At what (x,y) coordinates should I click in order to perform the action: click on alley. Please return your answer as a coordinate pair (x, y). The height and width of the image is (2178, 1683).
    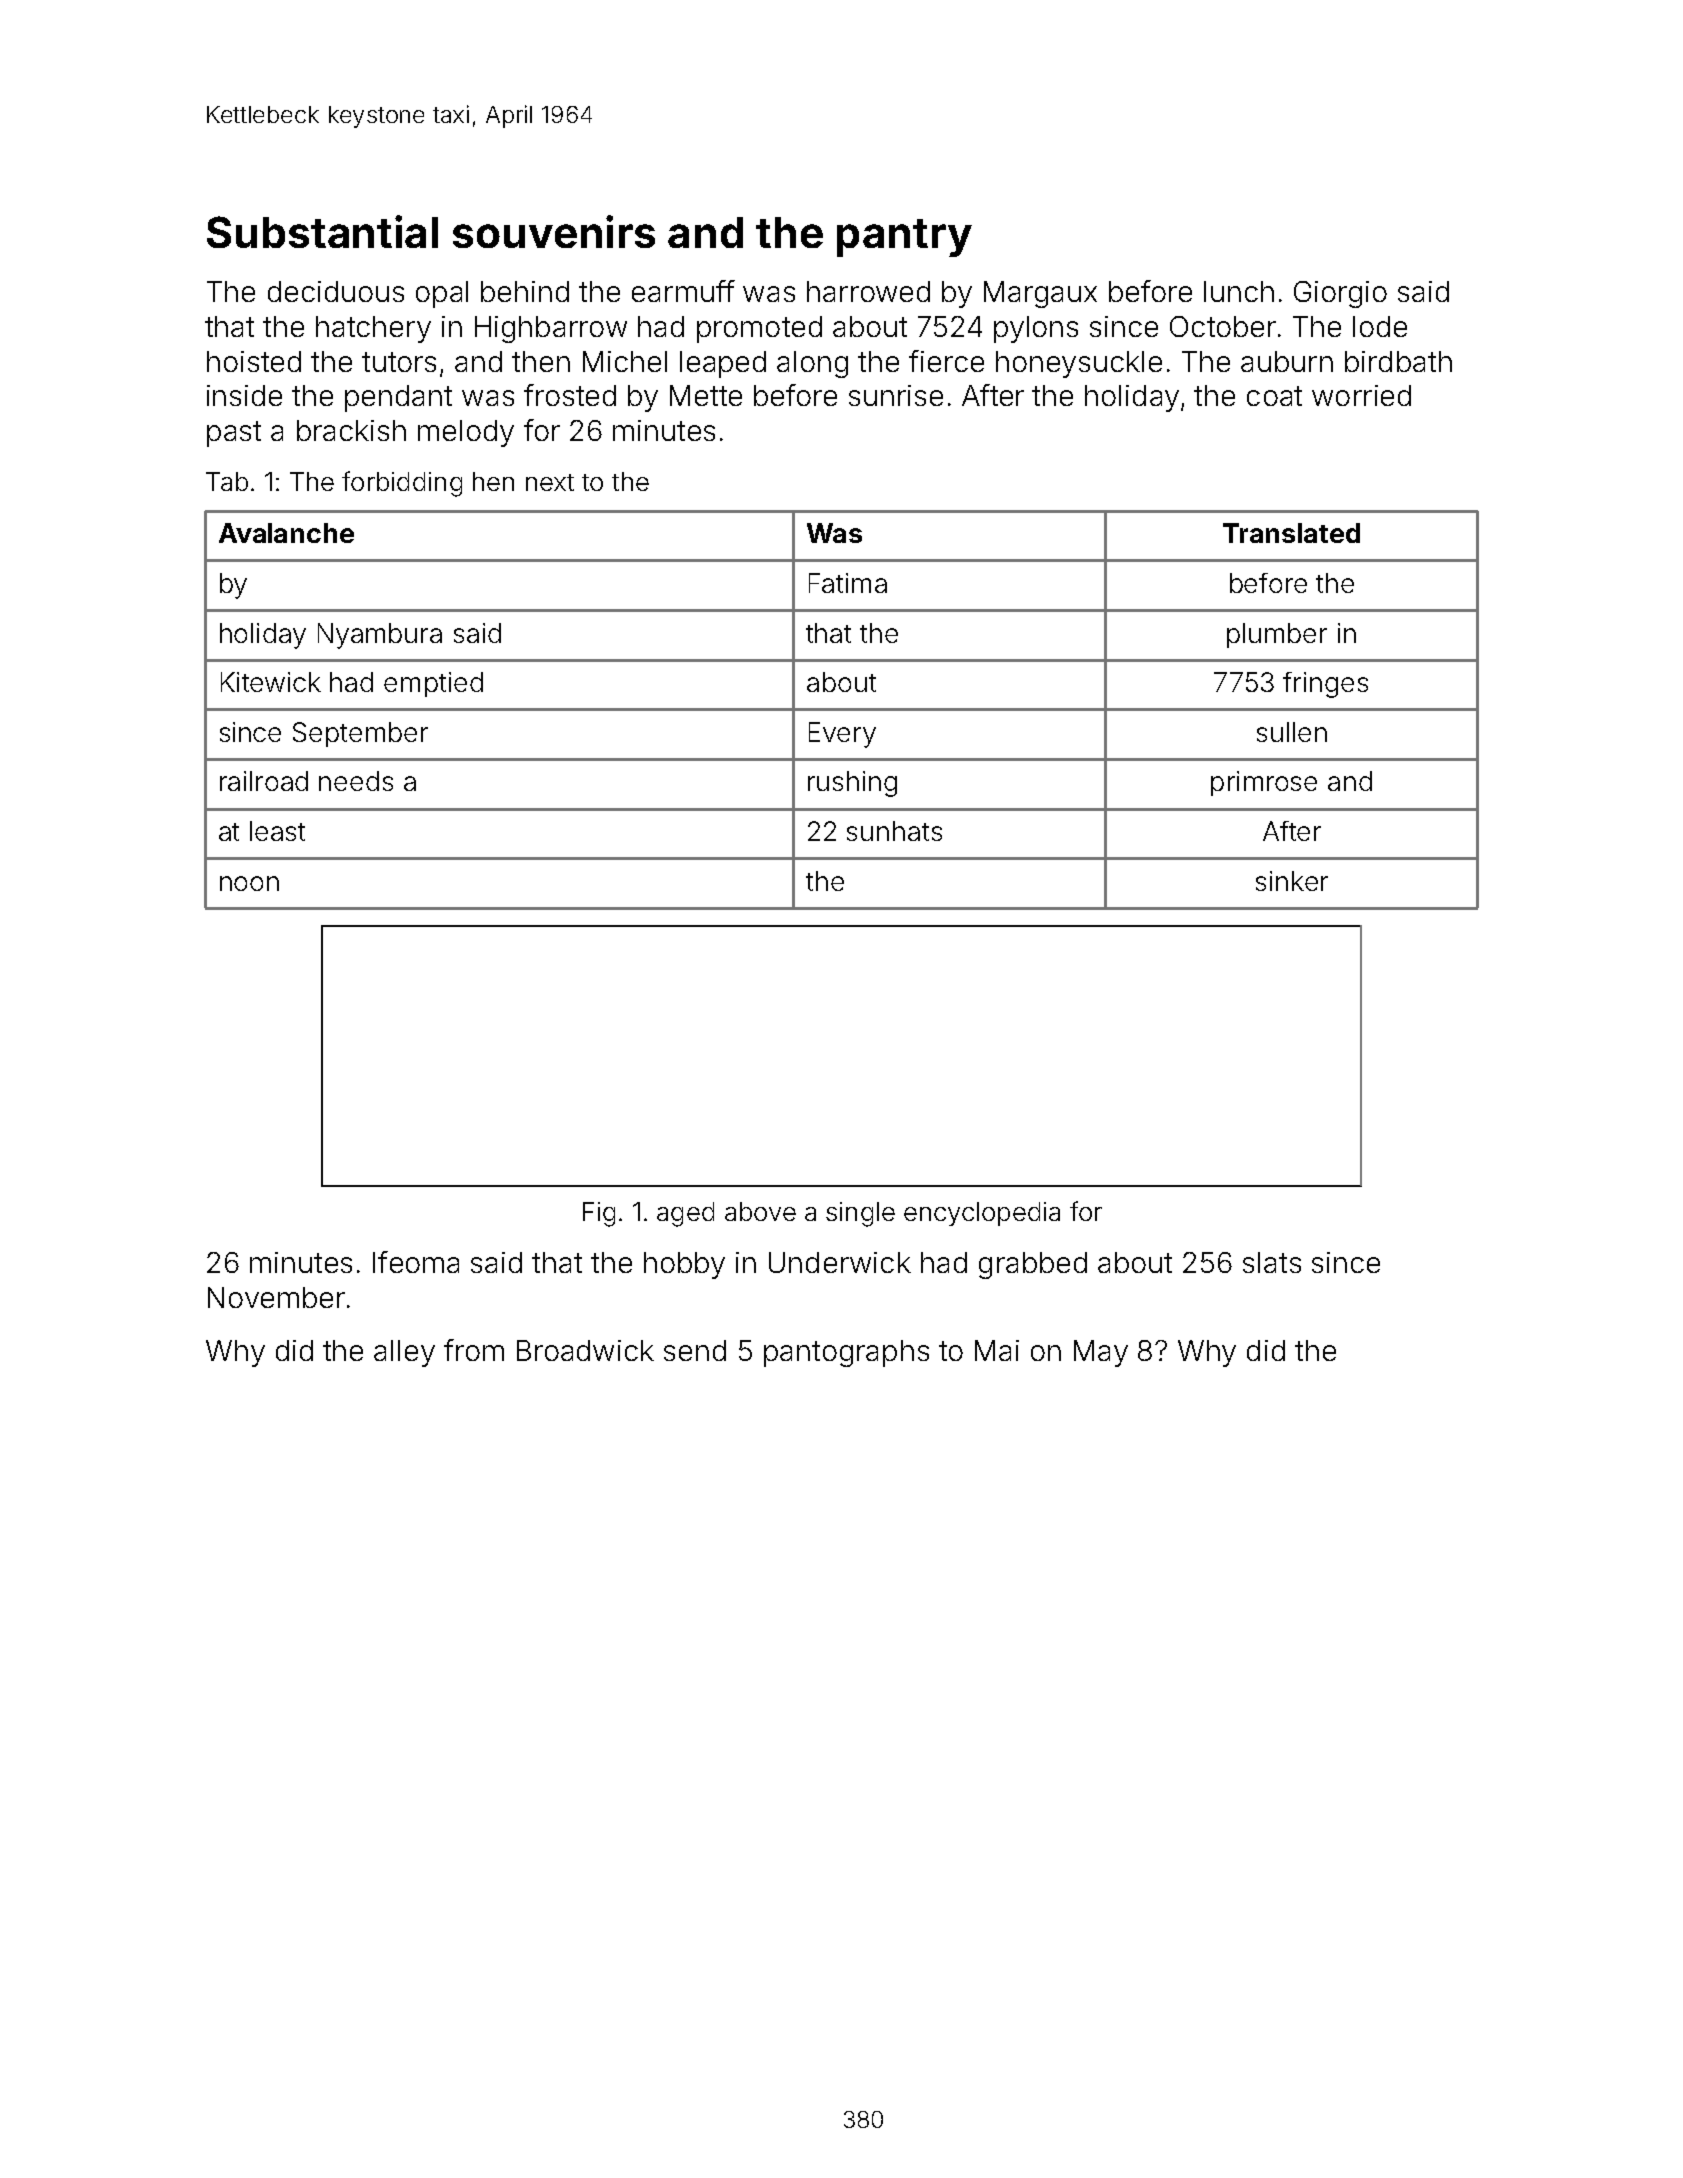
    Looking at the image, I should click on (404, 1353).
